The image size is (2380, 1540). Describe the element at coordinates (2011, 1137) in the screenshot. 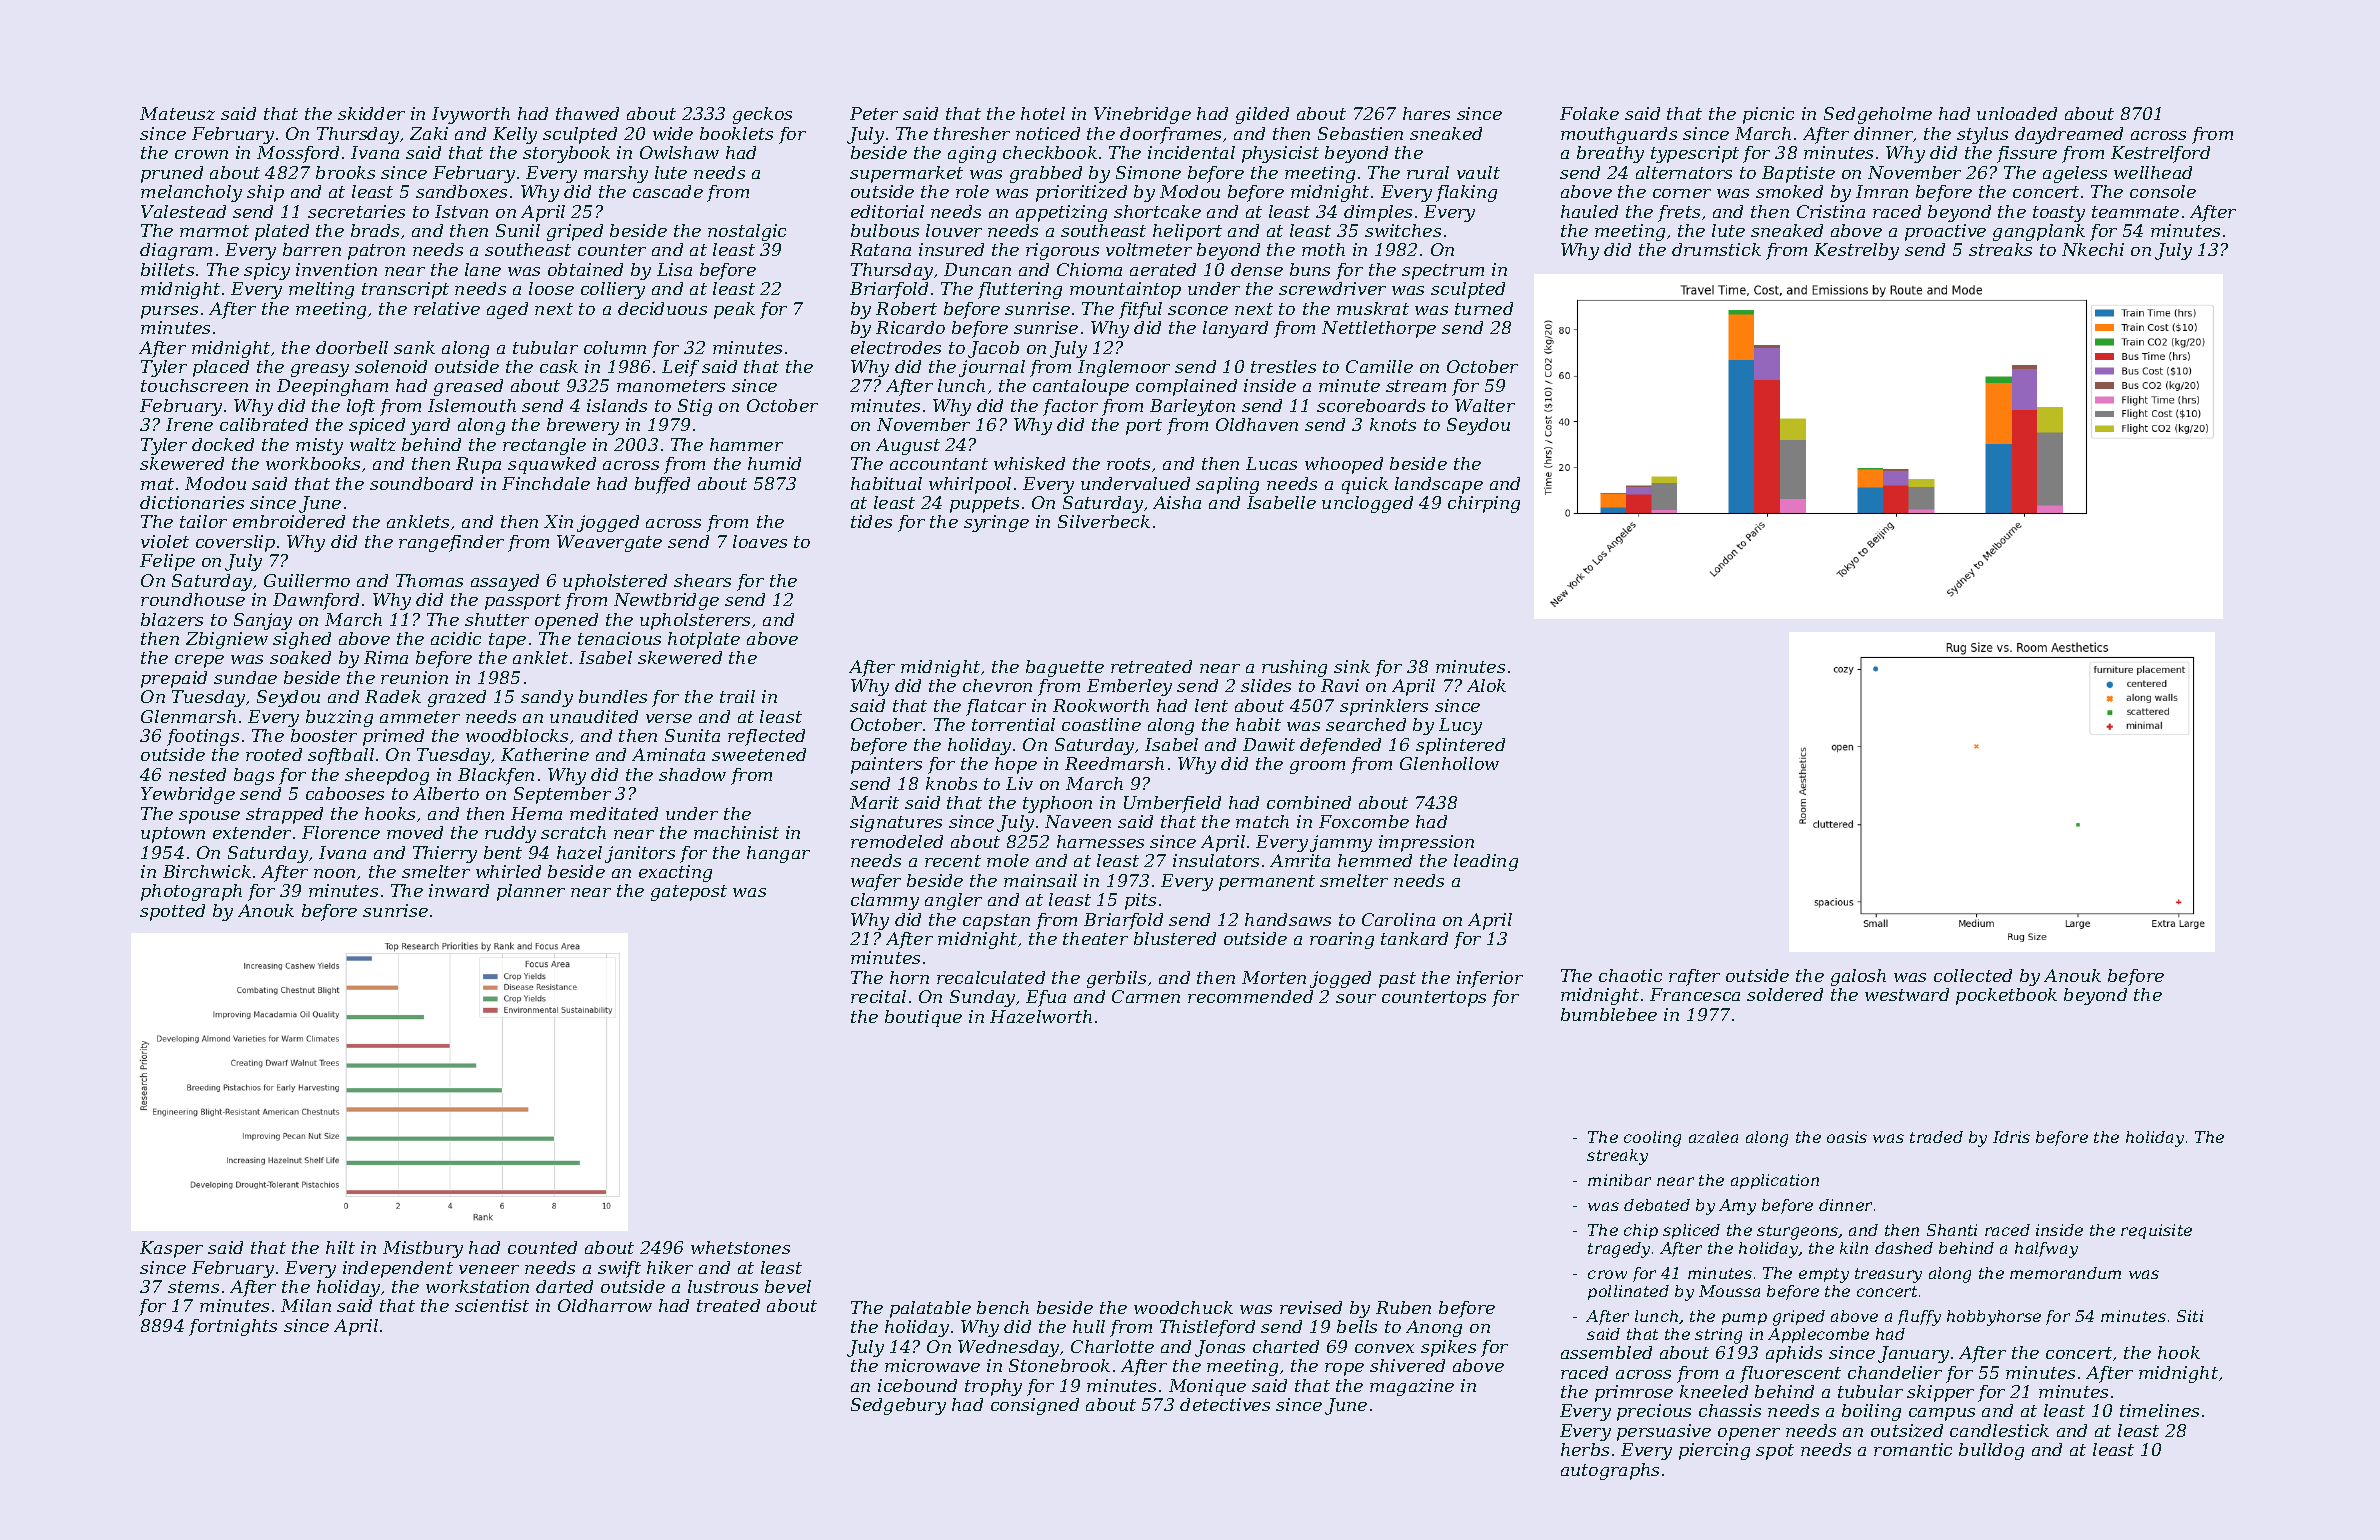

I see `Idris` at that location.
